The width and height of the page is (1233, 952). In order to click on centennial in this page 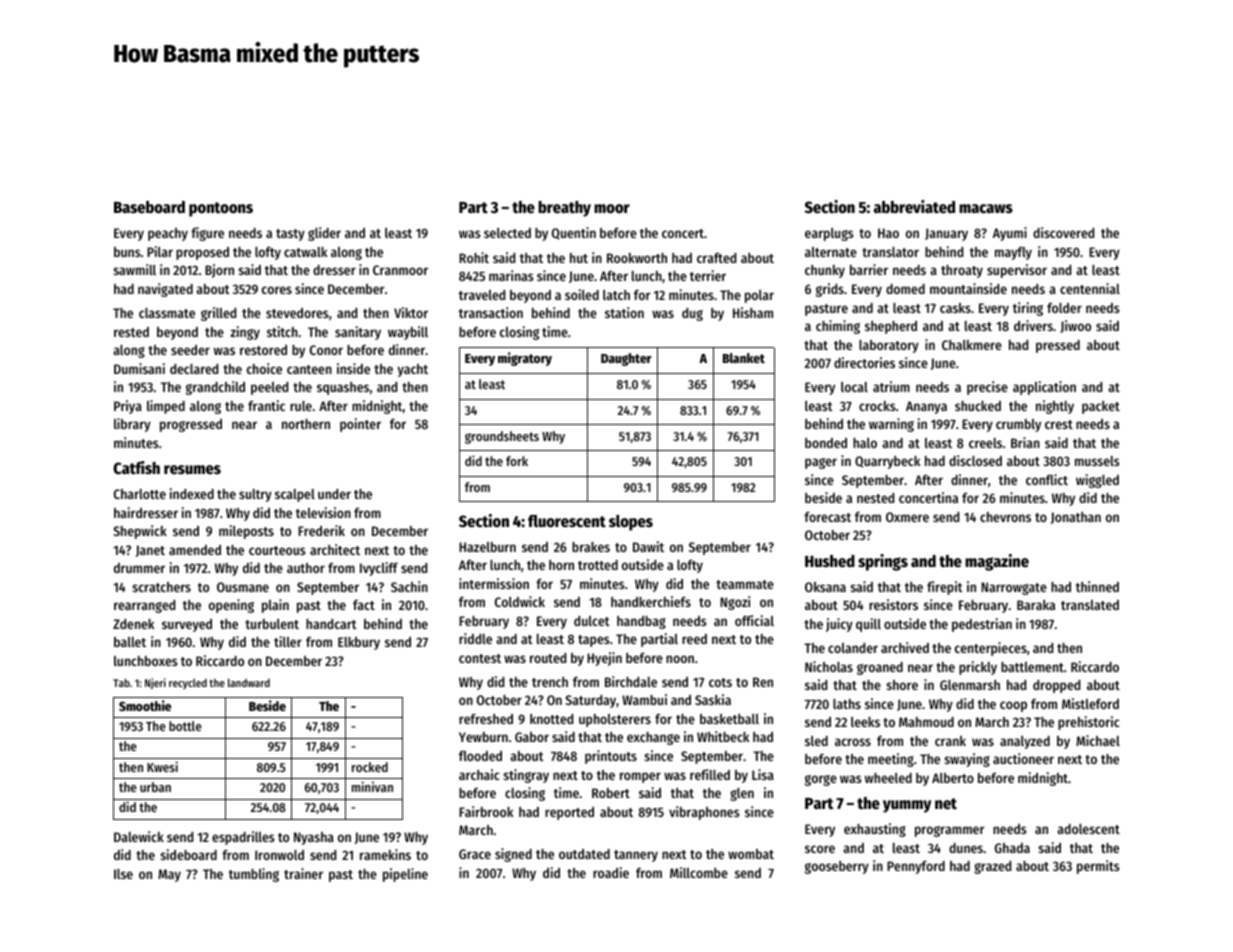, I will do `click(1090, 288)`.
